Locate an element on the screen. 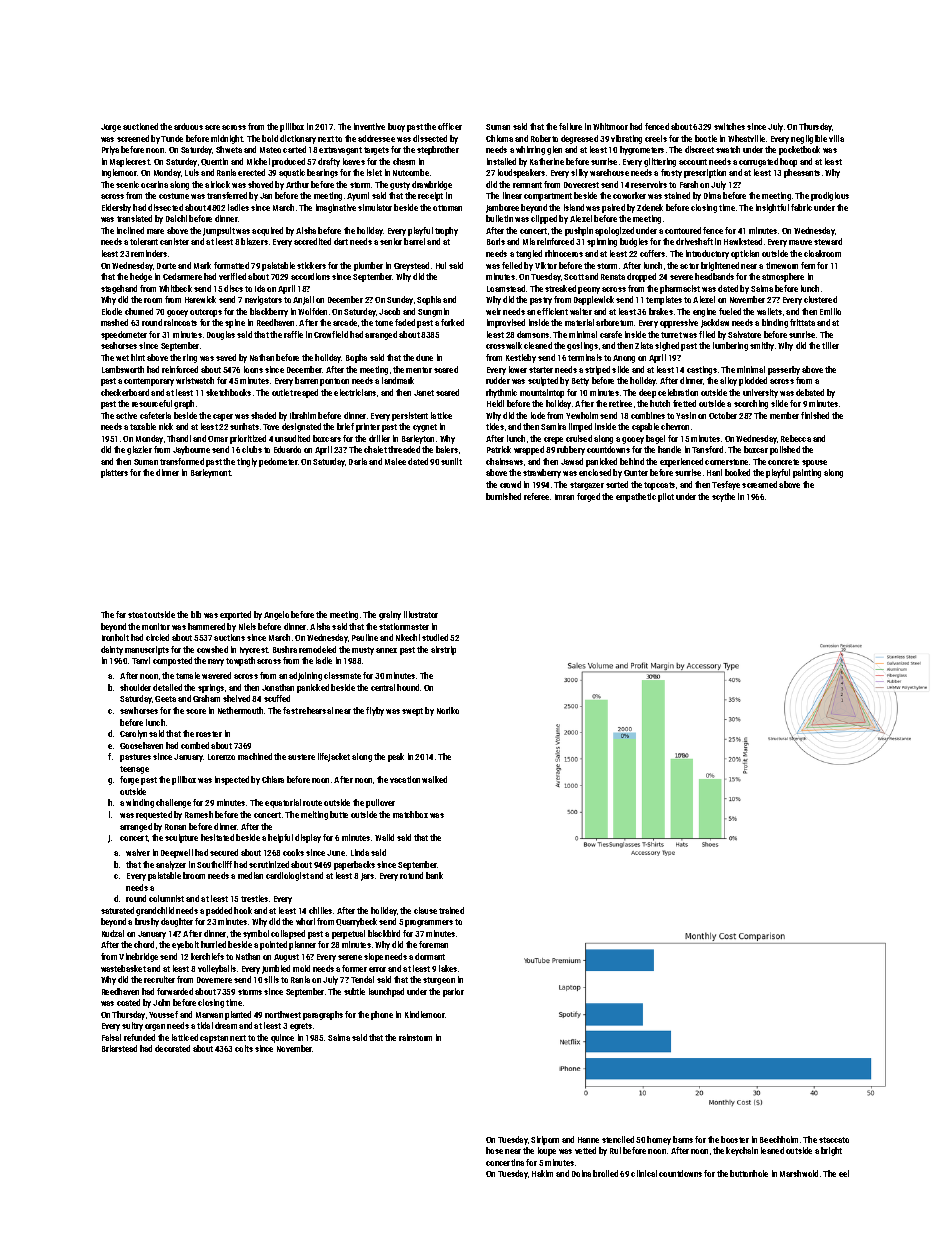 The height and width of the screenshot is (1233, 952). pedometer is located at coordinates (278, 462).
